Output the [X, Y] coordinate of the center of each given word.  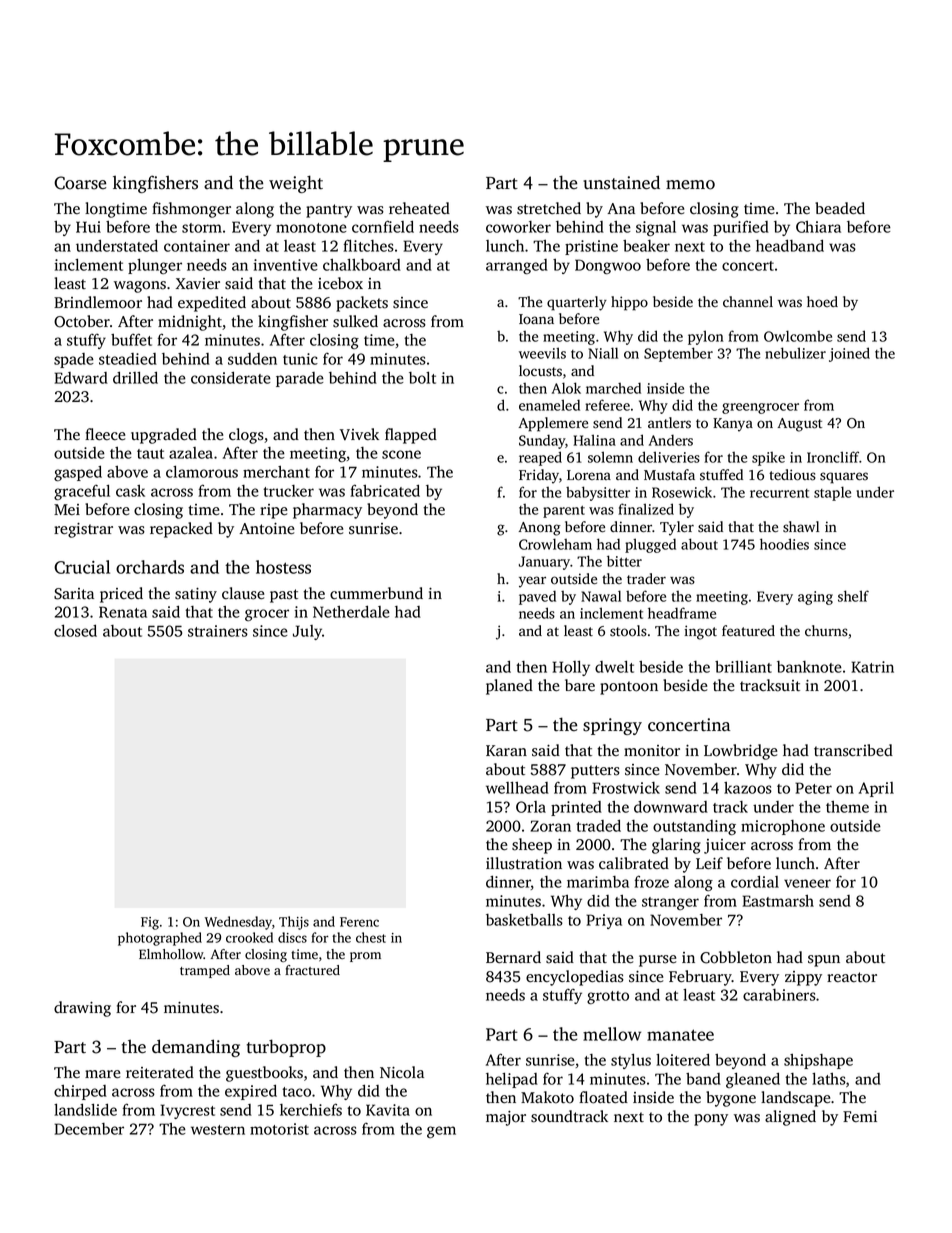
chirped [80, 1092]
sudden [252, 359]
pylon [705, 337]
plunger [155, 266]
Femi [860, 1116]
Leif [709, 863]
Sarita [74, 594]
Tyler [677, 528]
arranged [517, 266]
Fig [150, 923]
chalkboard [362, 265]
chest [371, 937]
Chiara [818, 227]
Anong [539, 529]
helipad [512, 1080]
